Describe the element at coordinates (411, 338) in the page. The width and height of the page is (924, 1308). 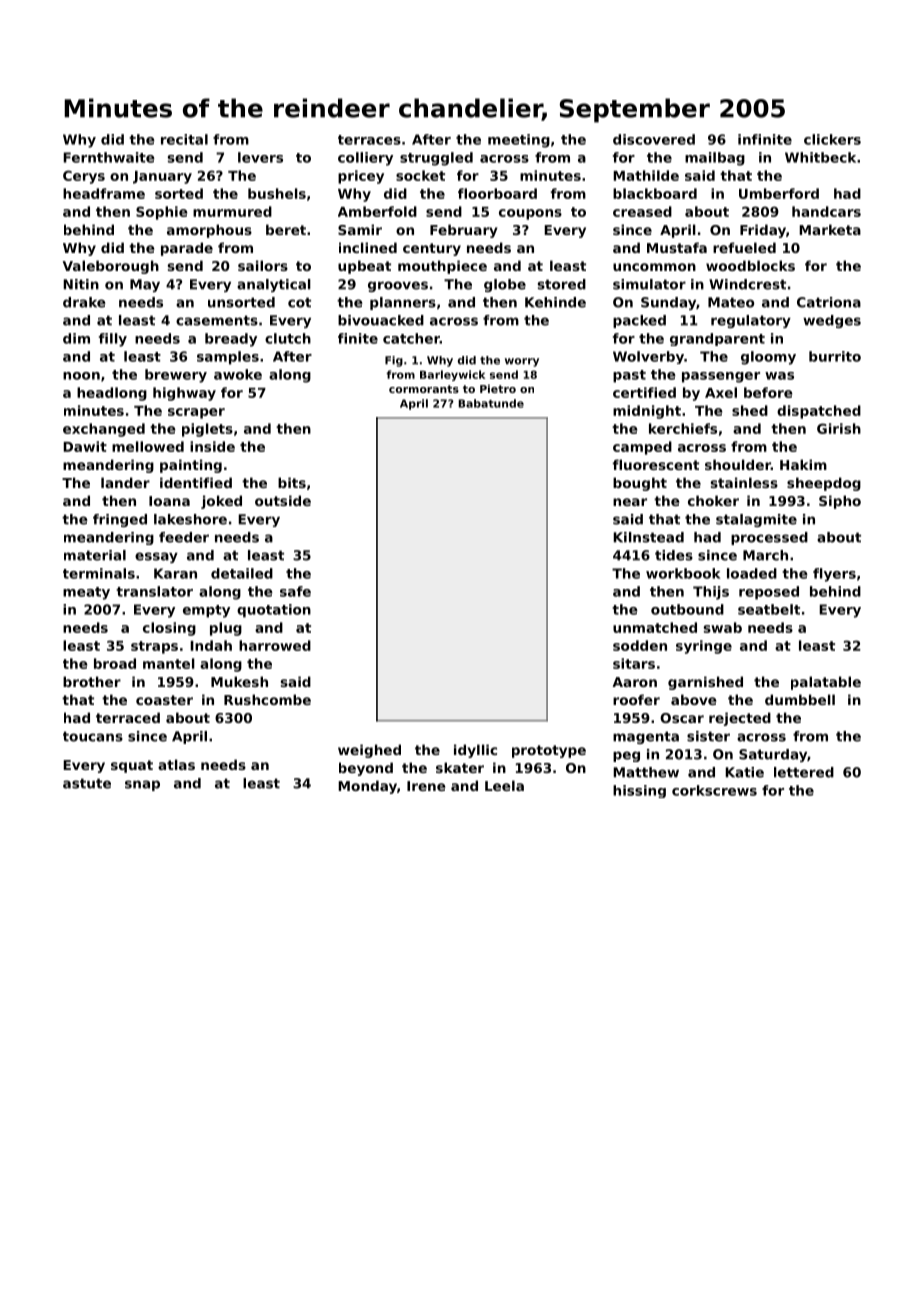
I see `catcher` at that location.
